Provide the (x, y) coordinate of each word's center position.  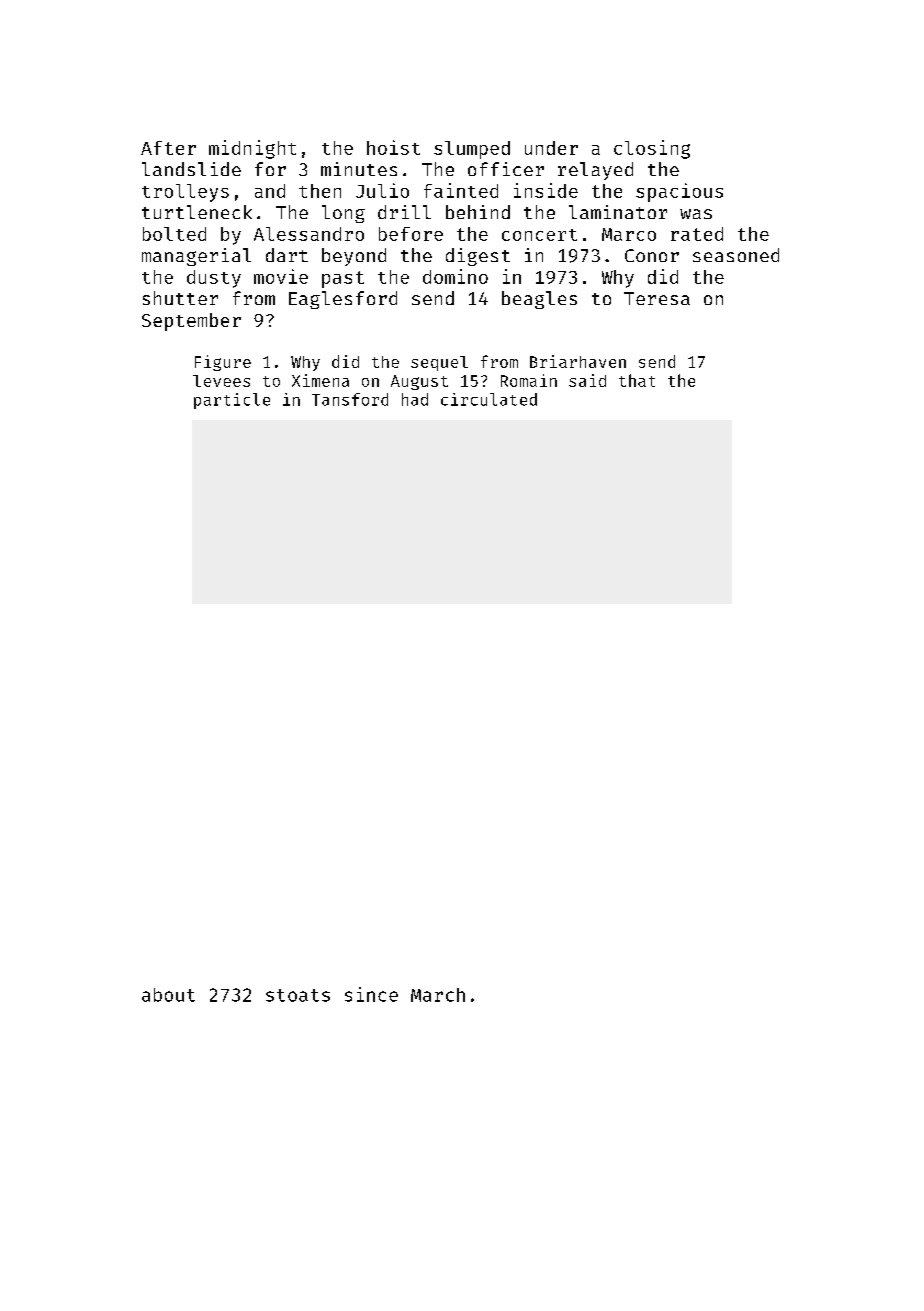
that (637, 380)
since (371, 994)
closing (652, 149)
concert (539, 235)
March (438, 995)
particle (232, 401)
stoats (298, 995)
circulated (489, 399)
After (168, 148)
